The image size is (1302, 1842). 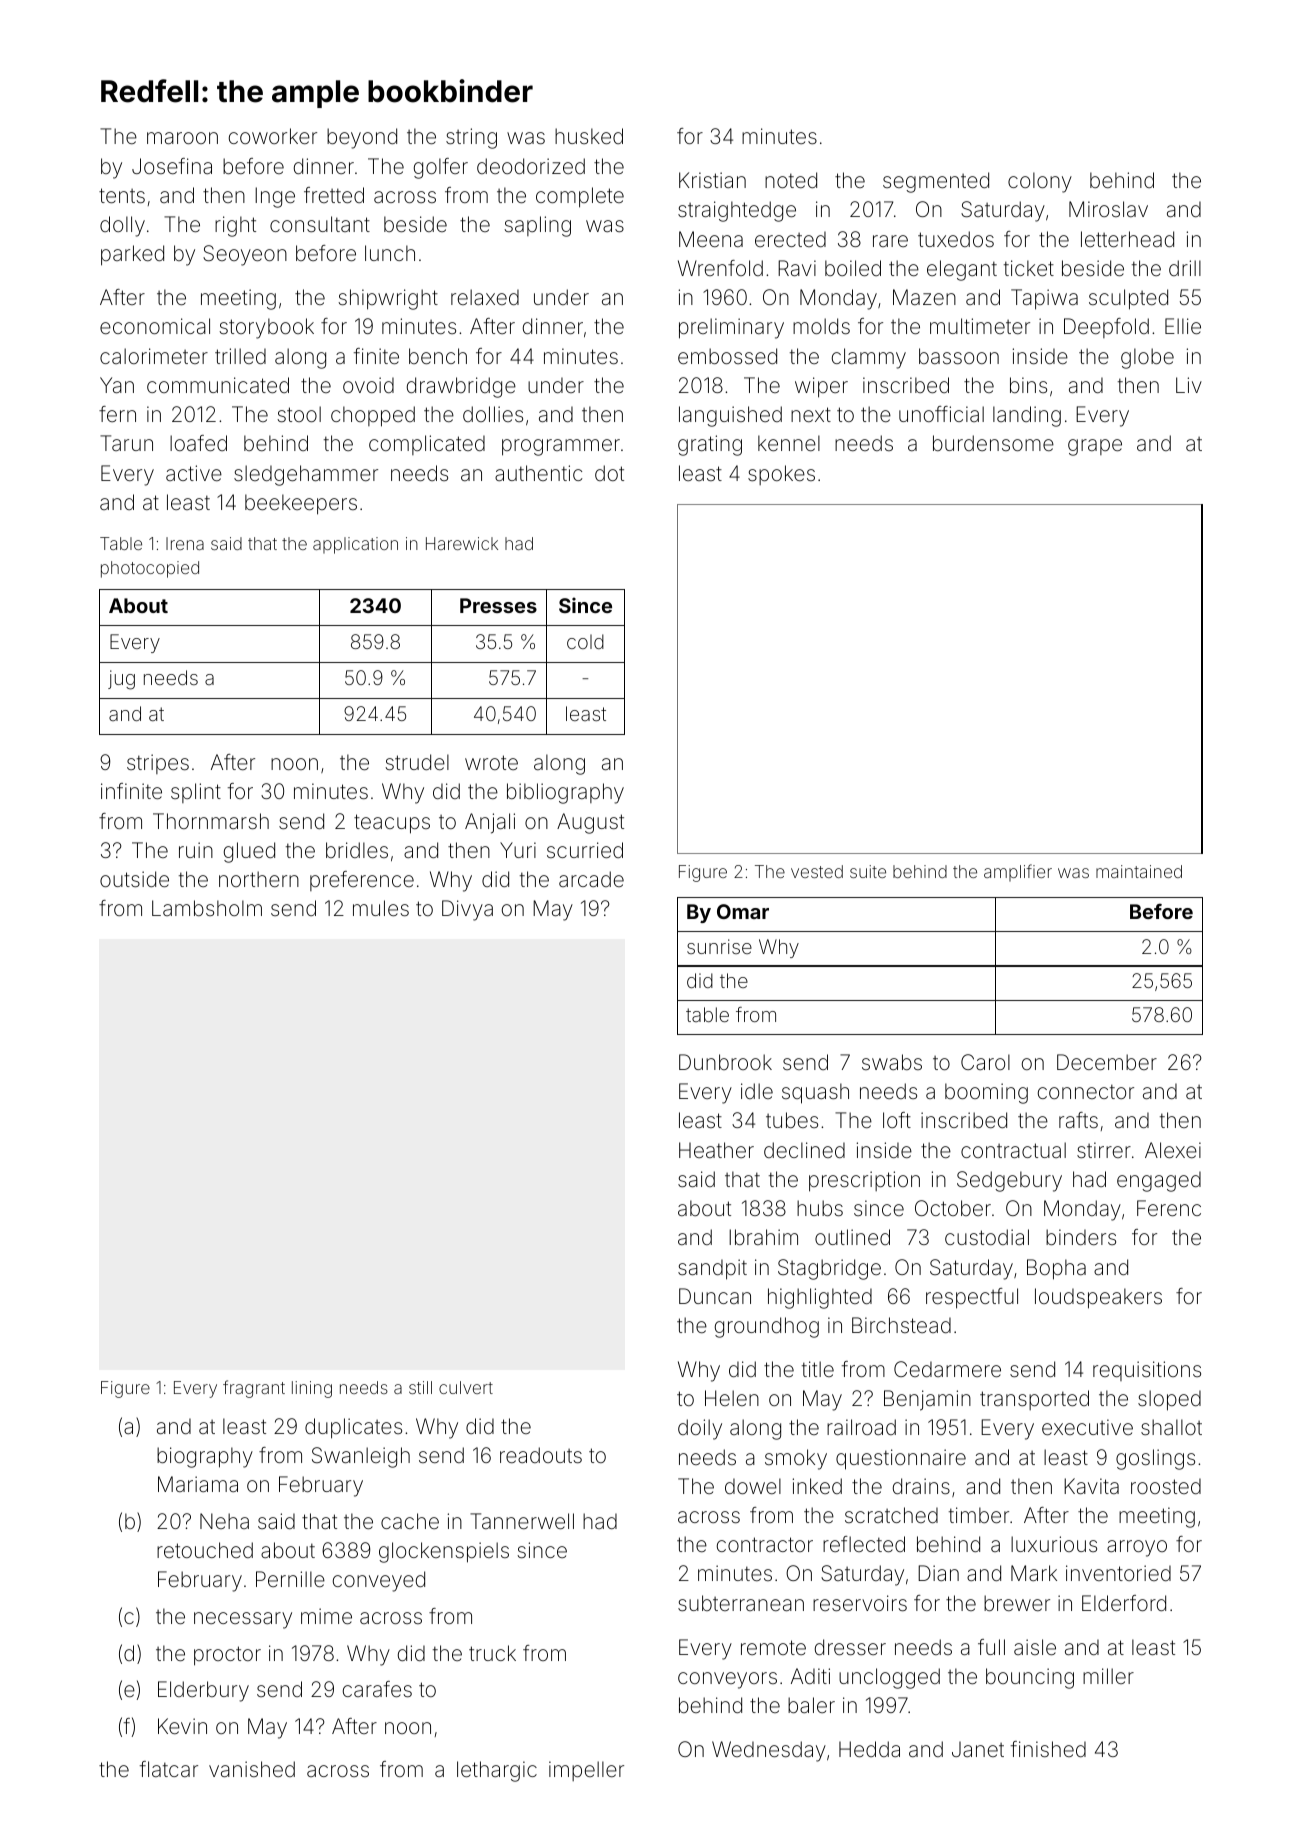 What do you see at coordinates (182, 138) in the image?
I see `maroon` at bounding box center [182, 138].
